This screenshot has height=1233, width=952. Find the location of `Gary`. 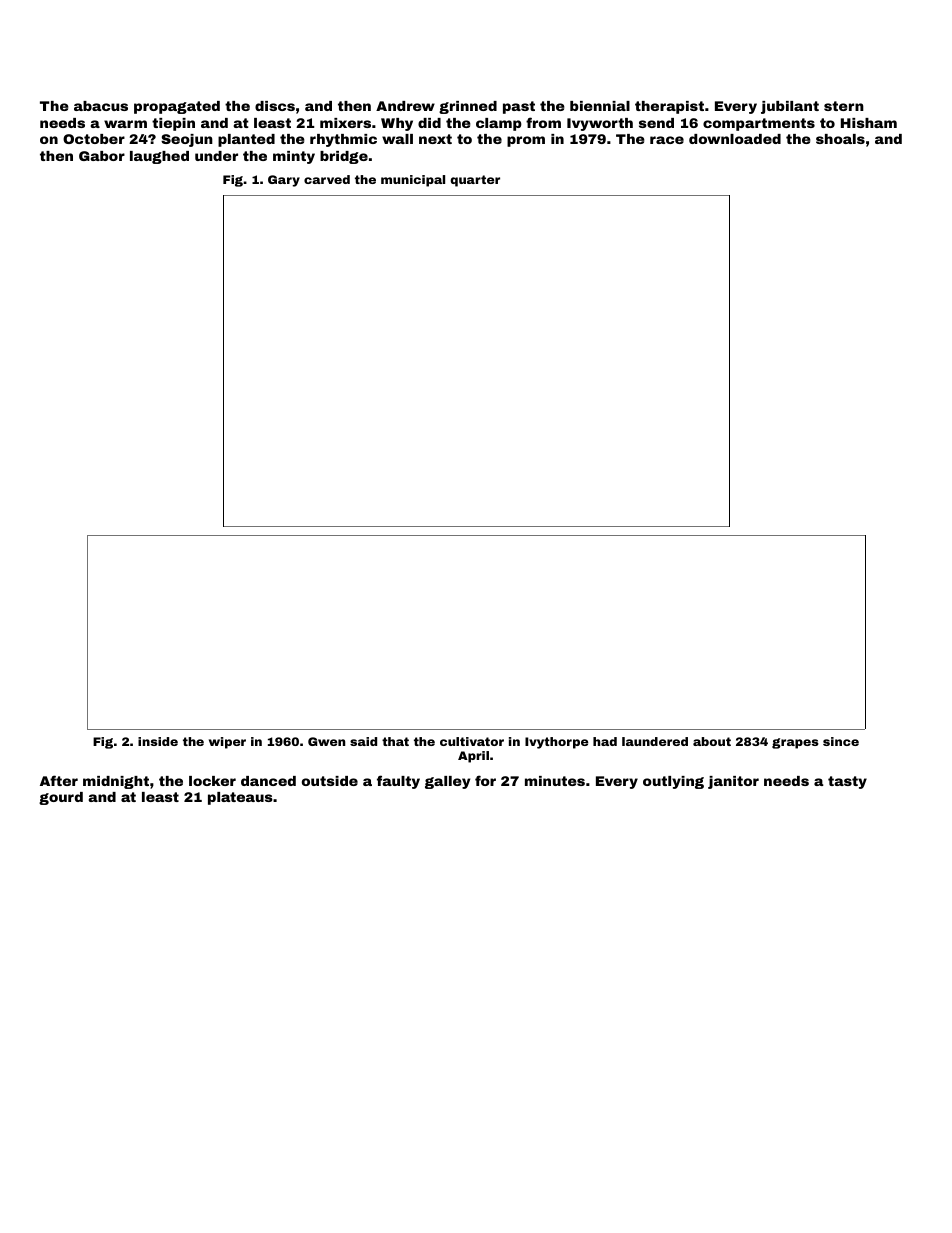

Gary is located at coordinates (284, 181).
